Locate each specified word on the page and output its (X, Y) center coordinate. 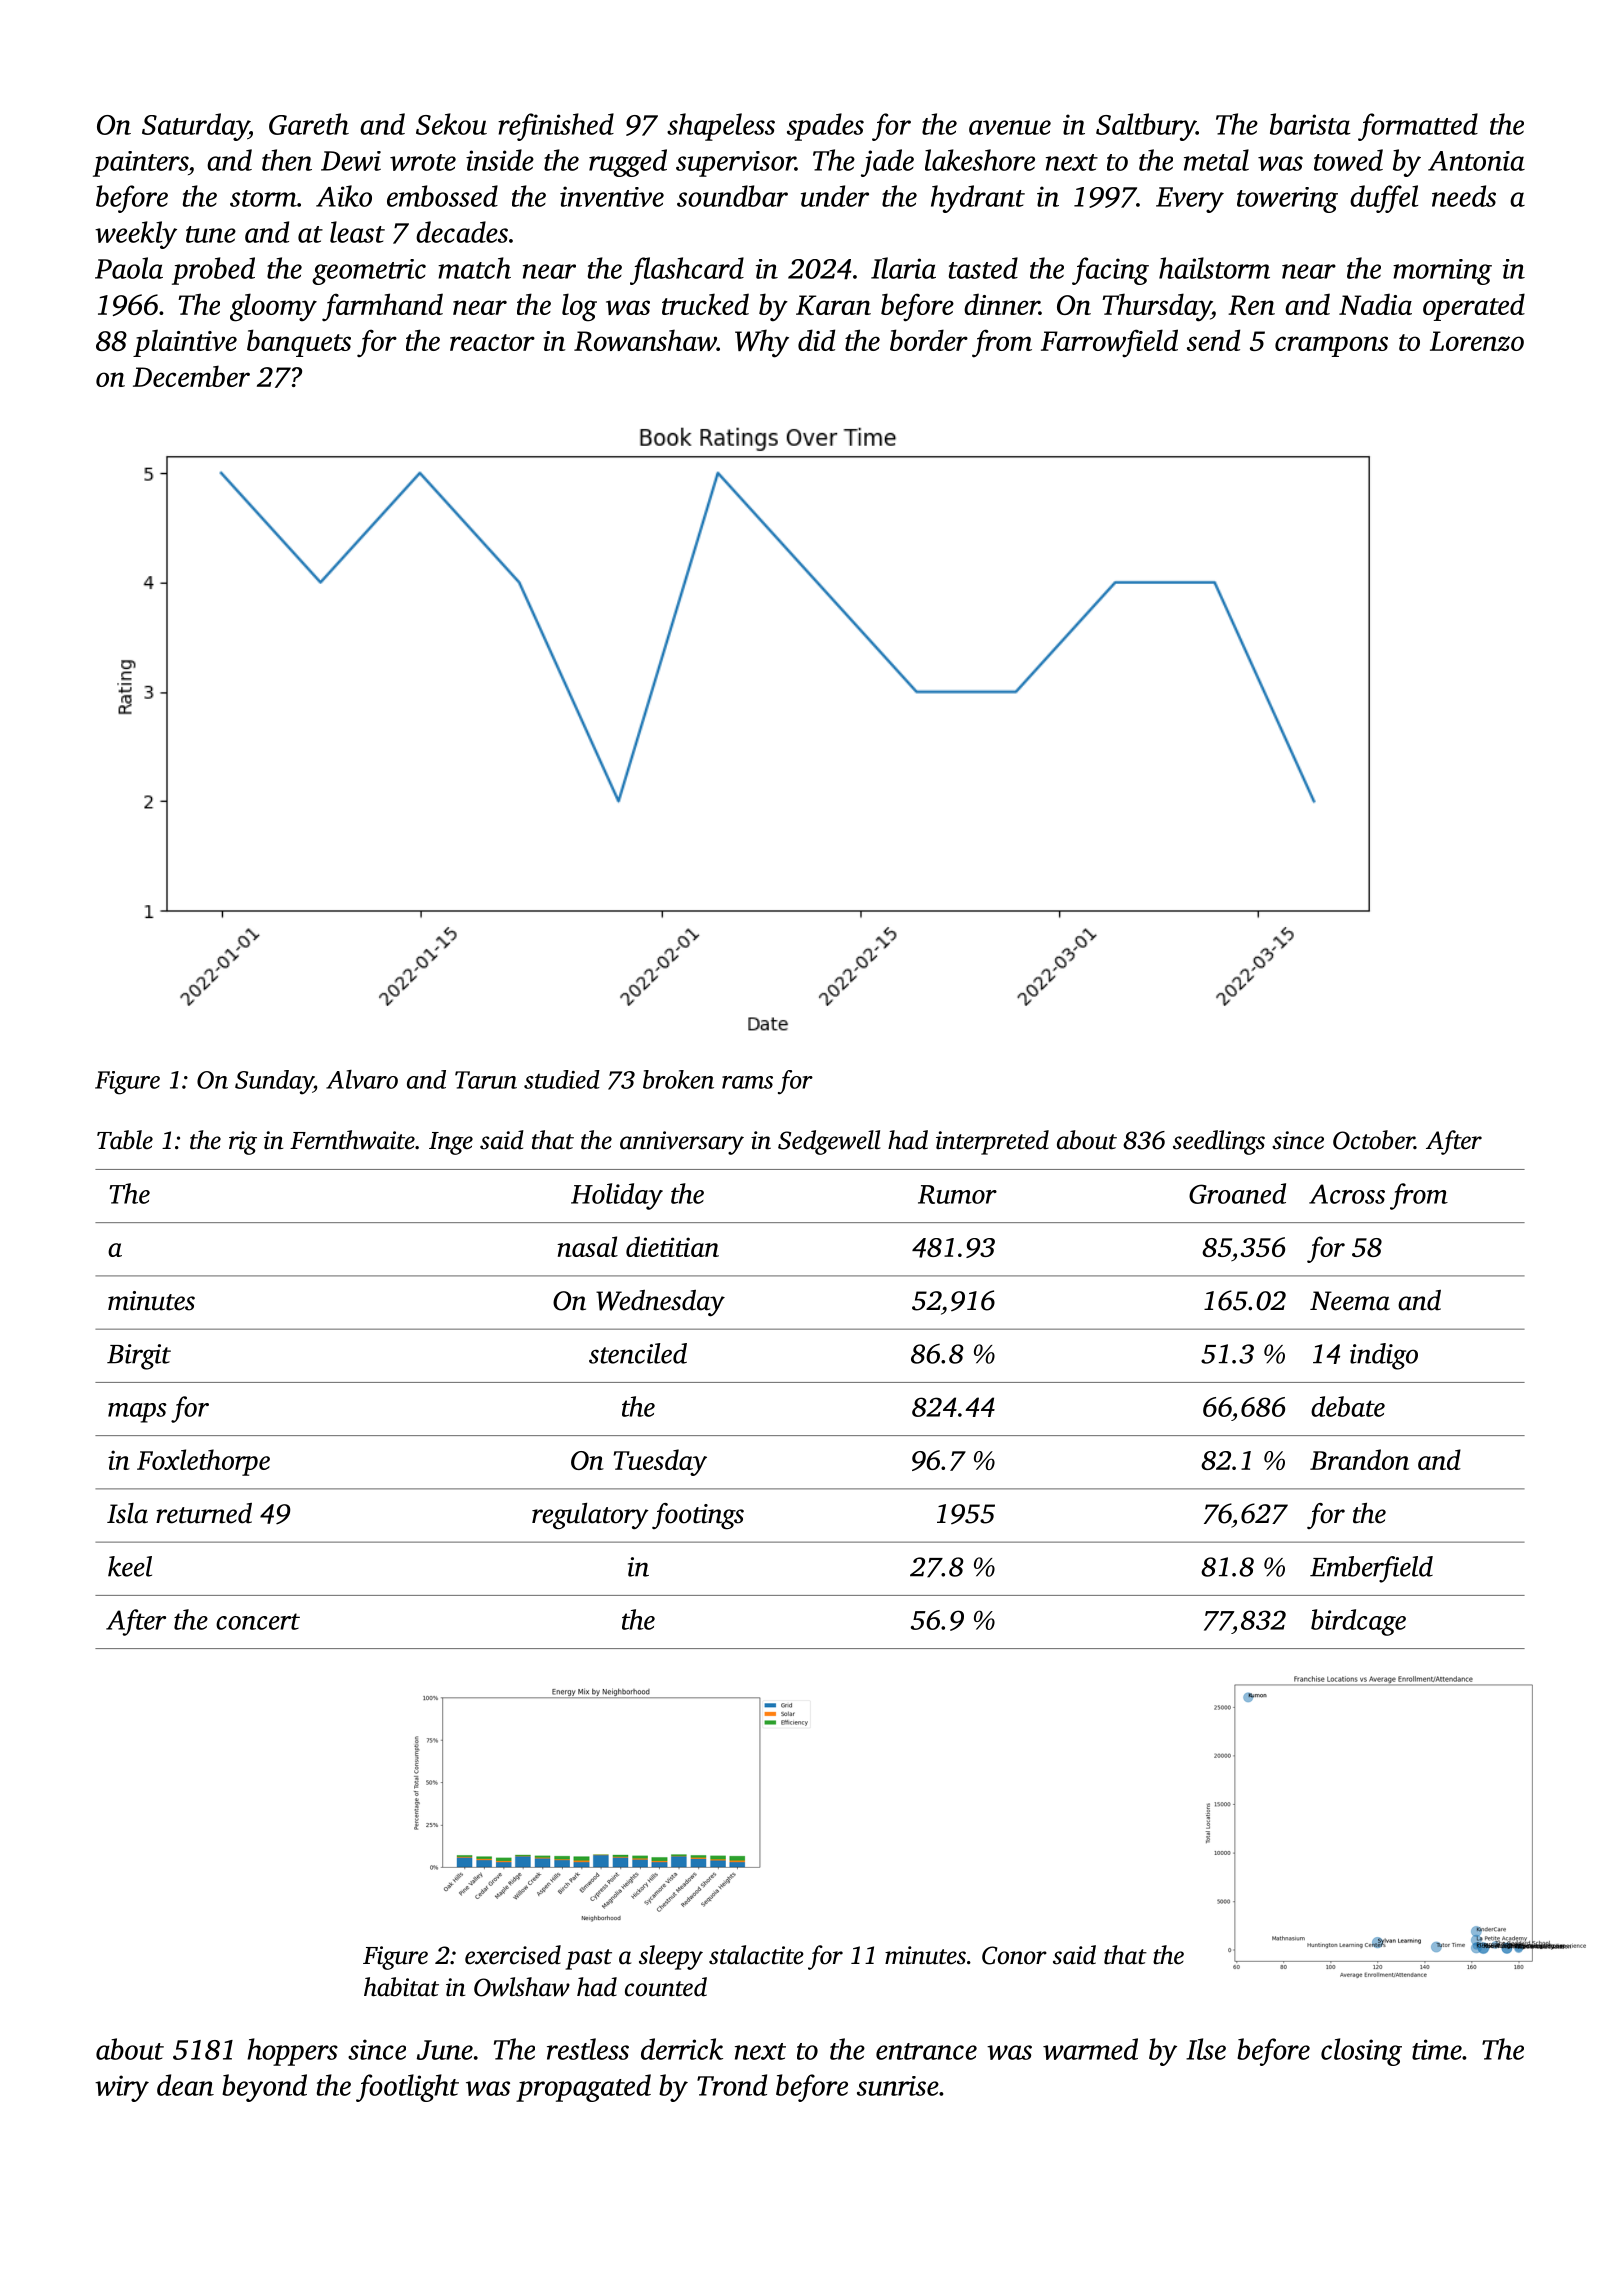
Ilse (1206, 2049)
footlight (407, 2088)
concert (258, 1621)
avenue (1010, 127)
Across (1347, 1194)
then (287, 160)
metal (1216, 160)
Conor (1014, 1955)
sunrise (898, 2086)
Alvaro (362, 1079)
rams (747, 1082)
